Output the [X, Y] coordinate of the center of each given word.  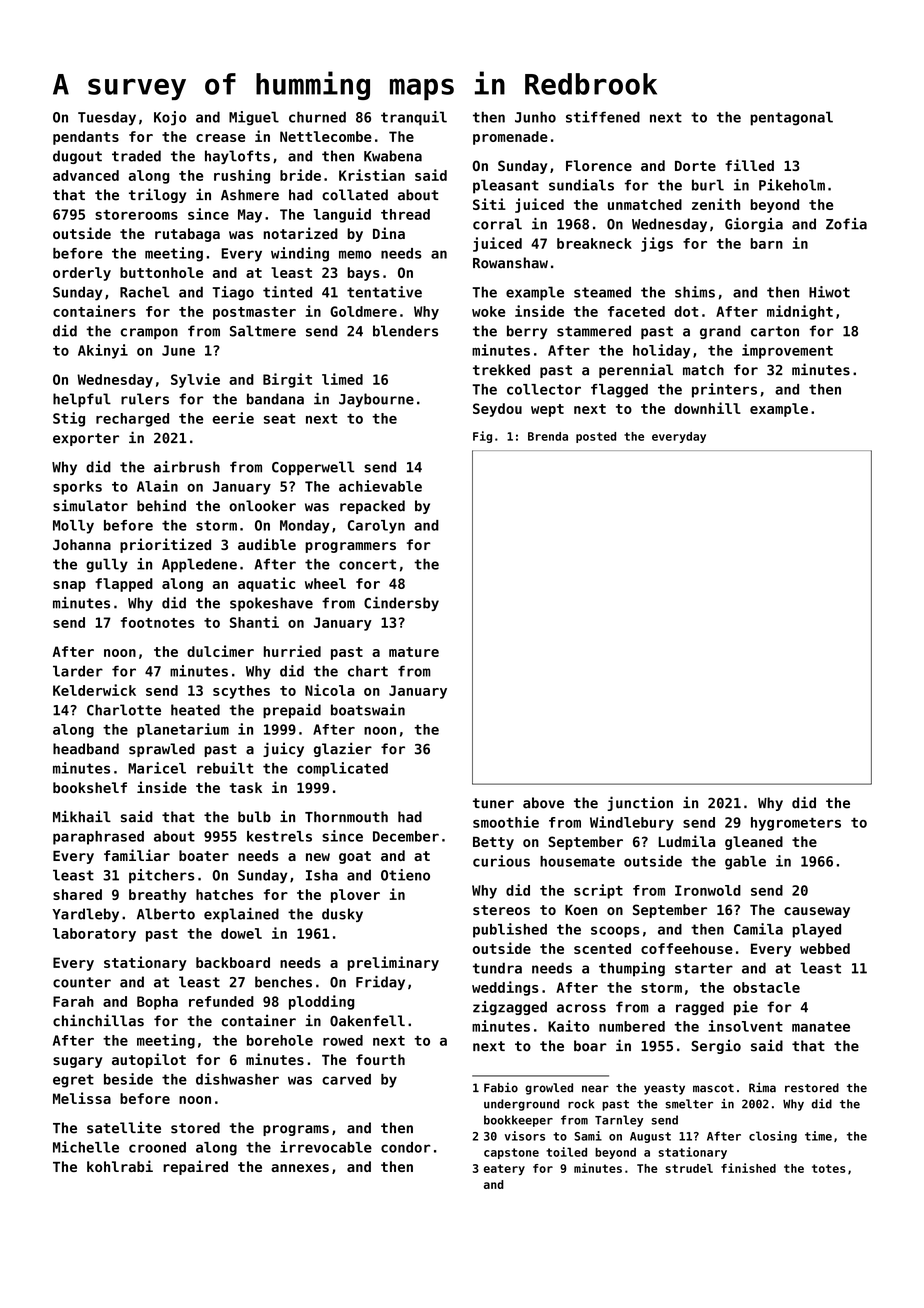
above [543, 803]
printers [724, 390]
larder [78, 671]
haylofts [237, 157]
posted [596, 437]
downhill [707, 408]
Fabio [501, 1087]
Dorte [695, 166]
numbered [632, 1026]
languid [342, 215]
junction [640, 803]
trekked [501, 370]
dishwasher [237, 1079]
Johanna [82, 544]
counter [82, 982]
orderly [82, 274]
